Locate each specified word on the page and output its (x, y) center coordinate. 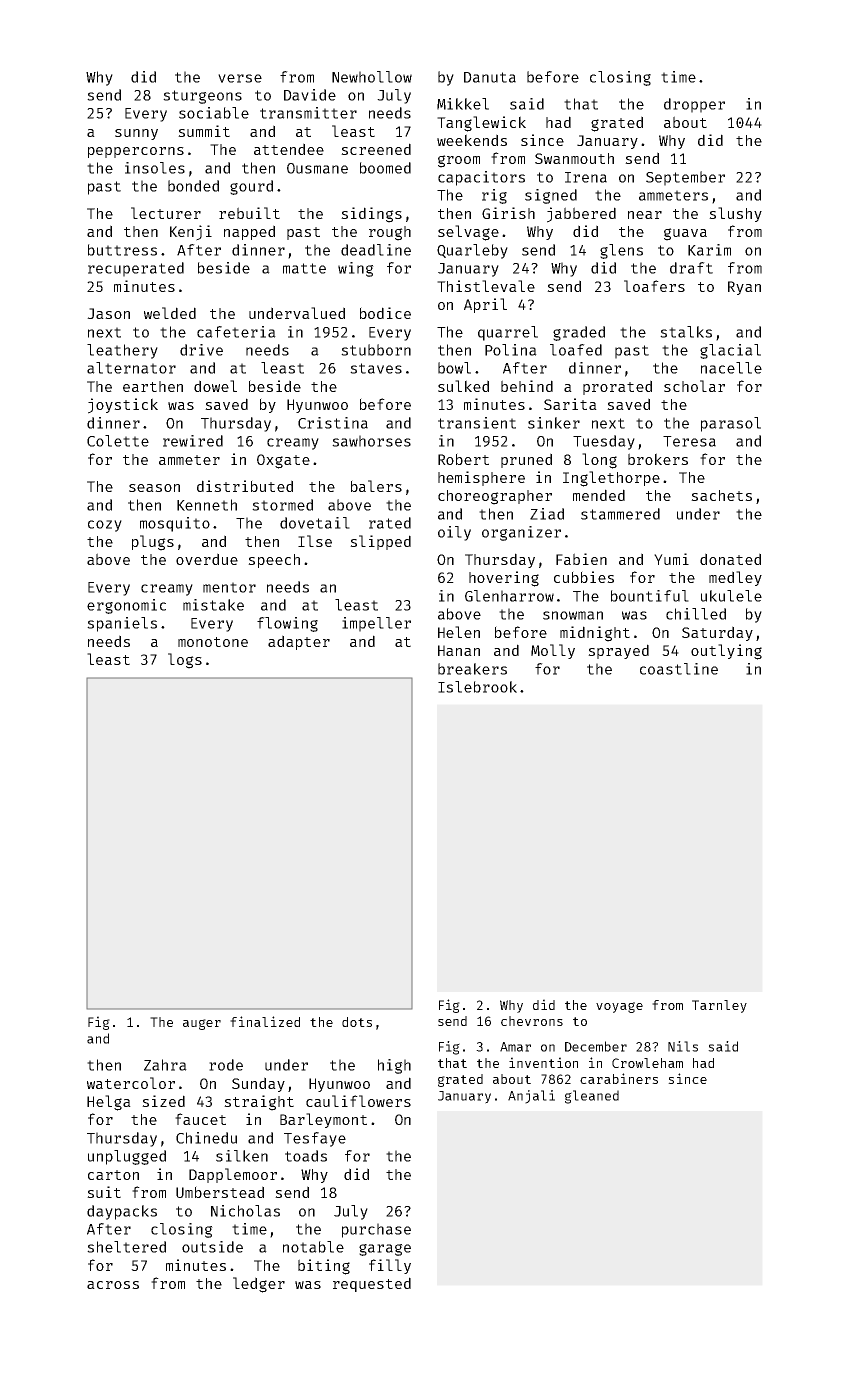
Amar (515, 1047)
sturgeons (202, 97)
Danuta (490, 77)
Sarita (570, 404)
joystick (123, 406)
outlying (726, 652)
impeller (376, 624)
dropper (694, 105)
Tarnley (719, 1006)
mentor (229, 587)
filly (390, 1266)
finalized (265, 1021)
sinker (554, 423)
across (113, 1285)
